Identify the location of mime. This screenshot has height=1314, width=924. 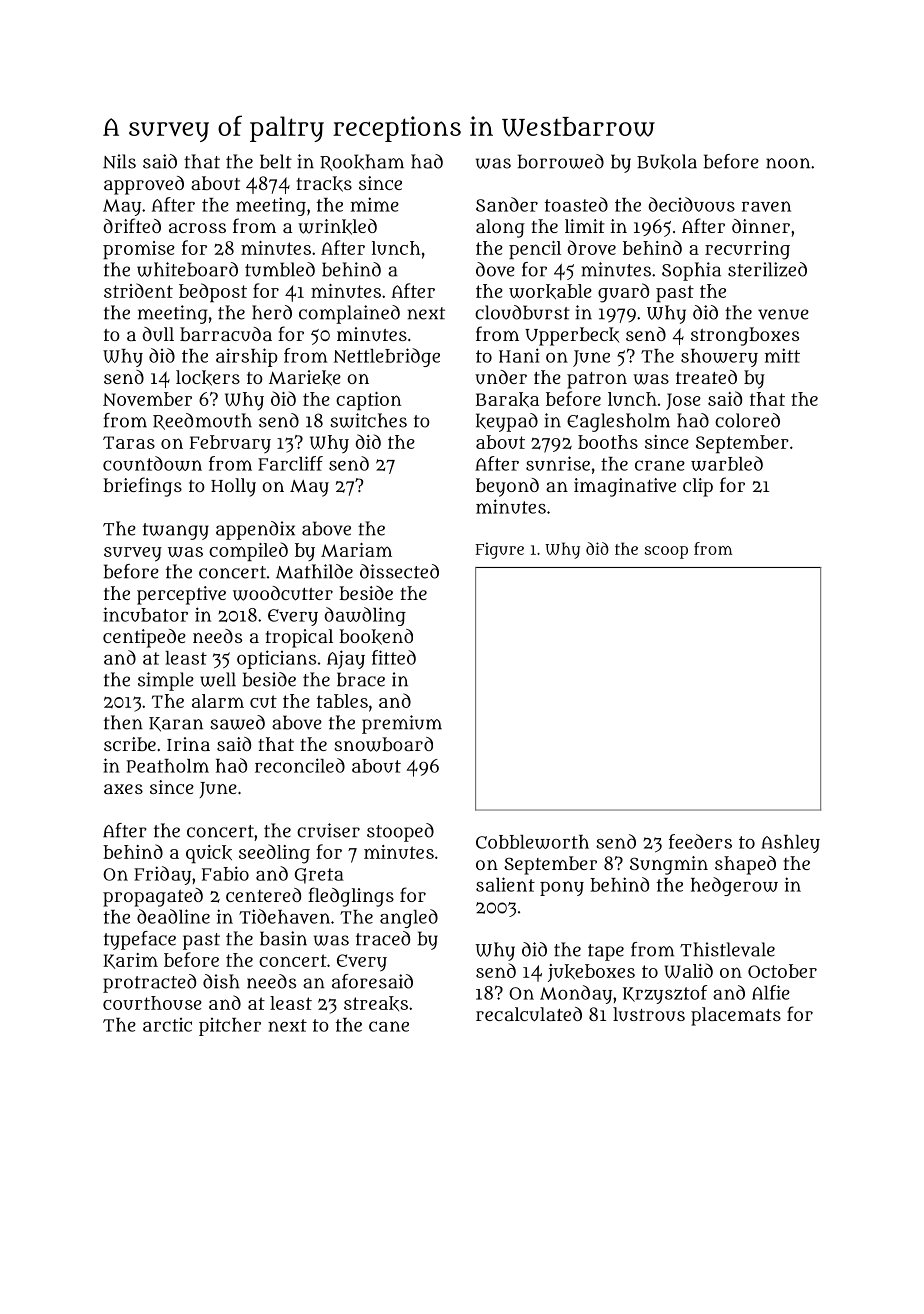
(375, 204).
